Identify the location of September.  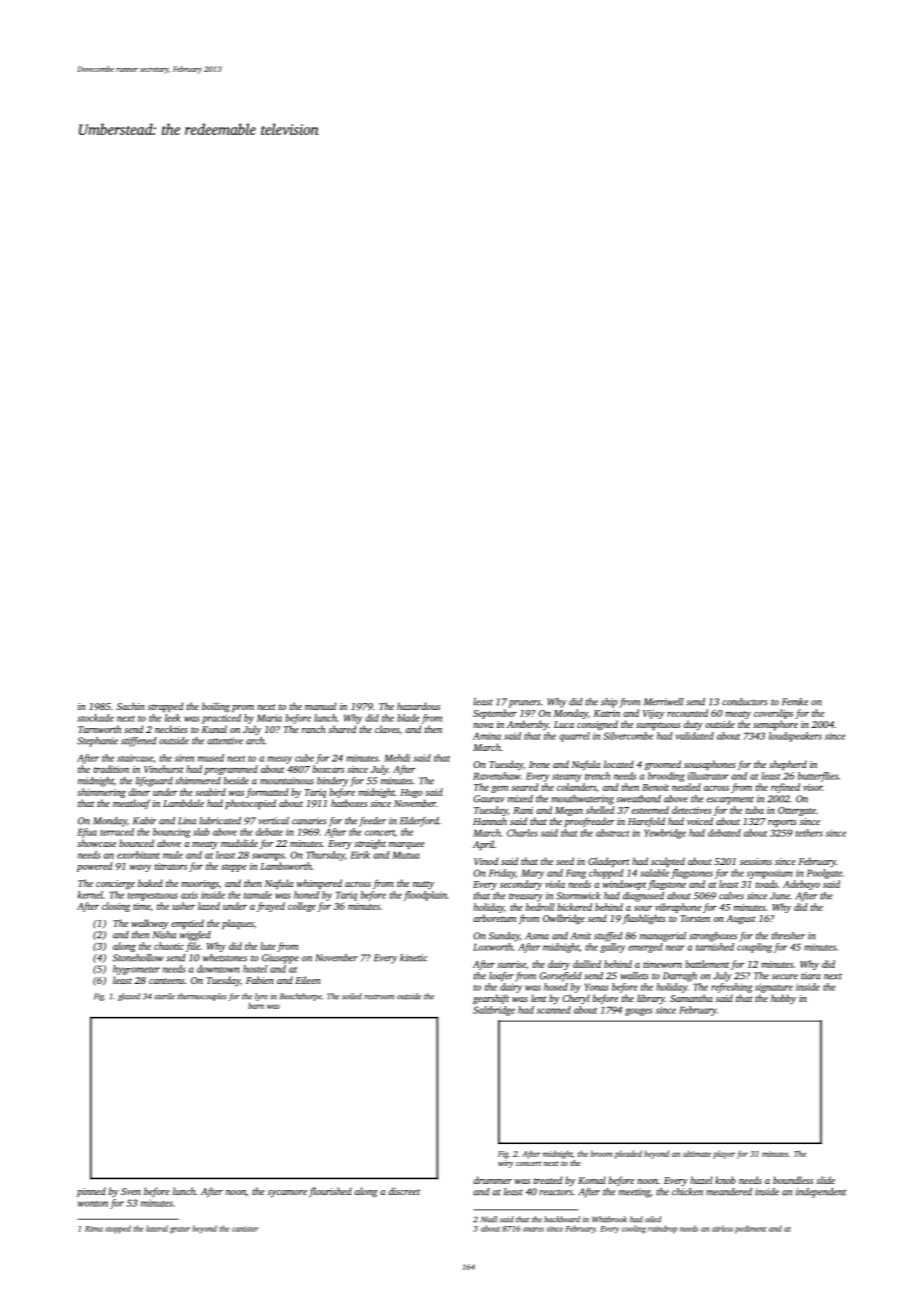
(495, 714).
